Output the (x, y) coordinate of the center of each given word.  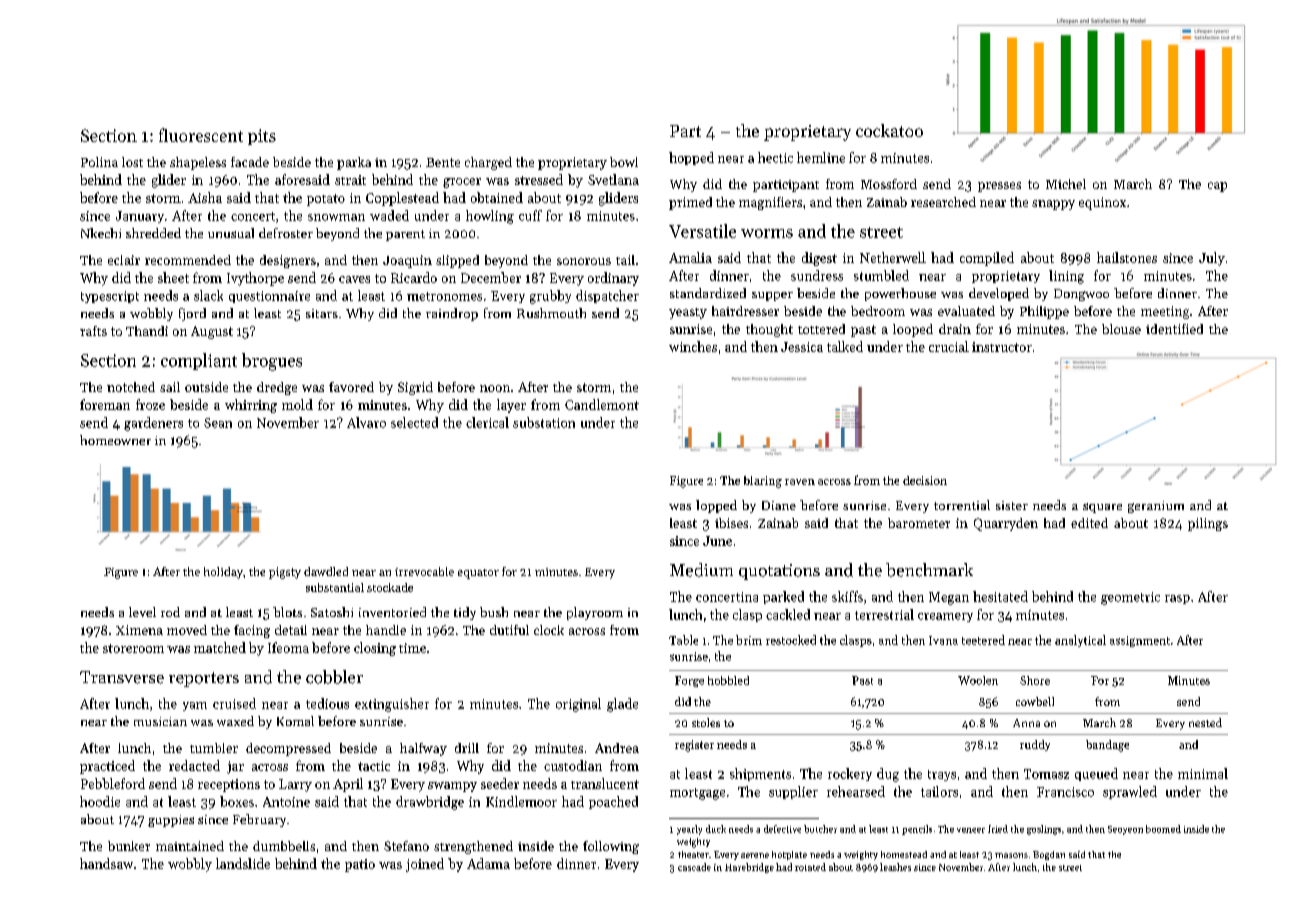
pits (262, 137)
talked (845, 346)
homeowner (115, 440)
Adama (488, 863)
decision (925, 480)
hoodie (100, 801)
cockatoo (889, 130)
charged (488, 163)
